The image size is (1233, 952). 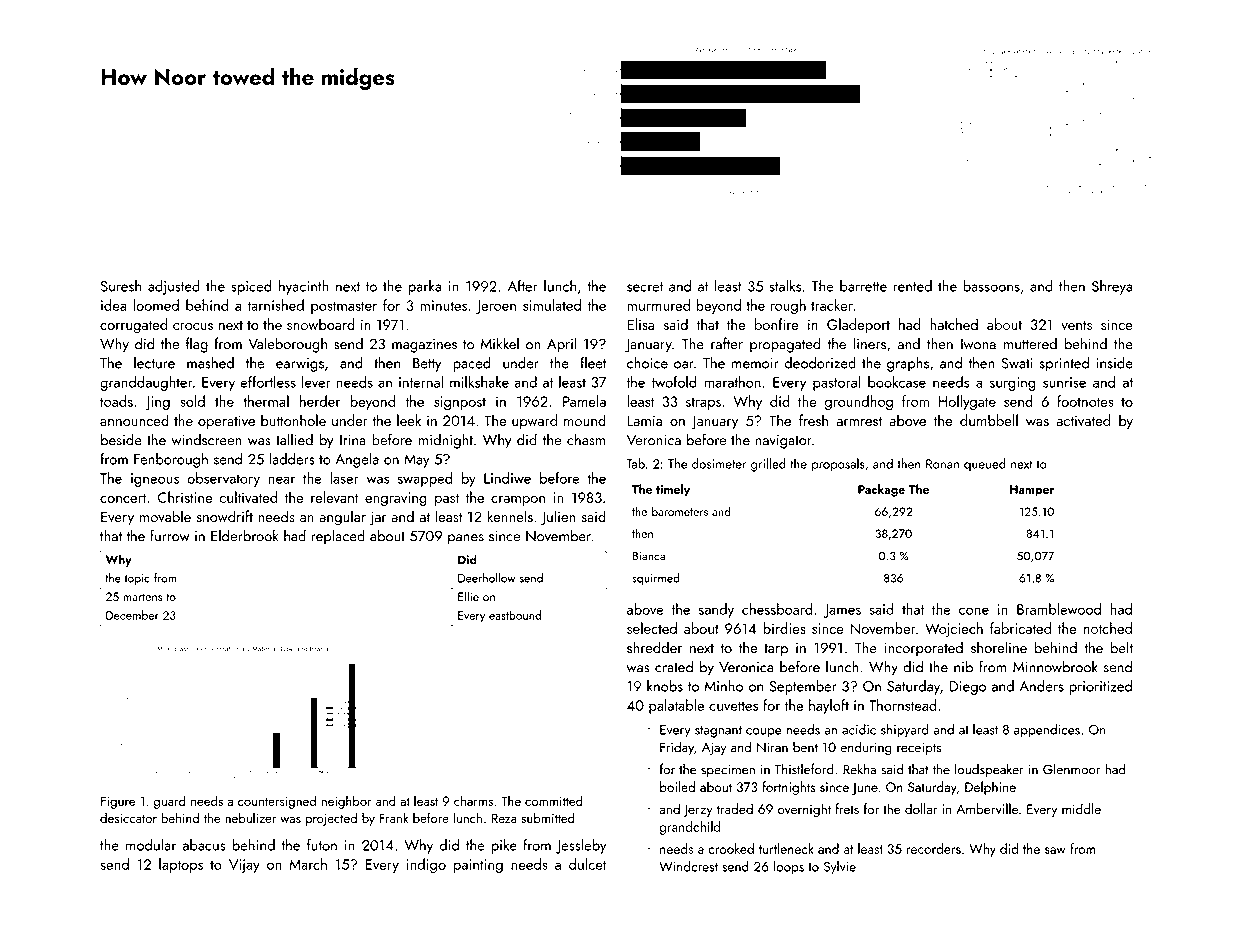 I want to click on martens, so click(x=143, y=597).
